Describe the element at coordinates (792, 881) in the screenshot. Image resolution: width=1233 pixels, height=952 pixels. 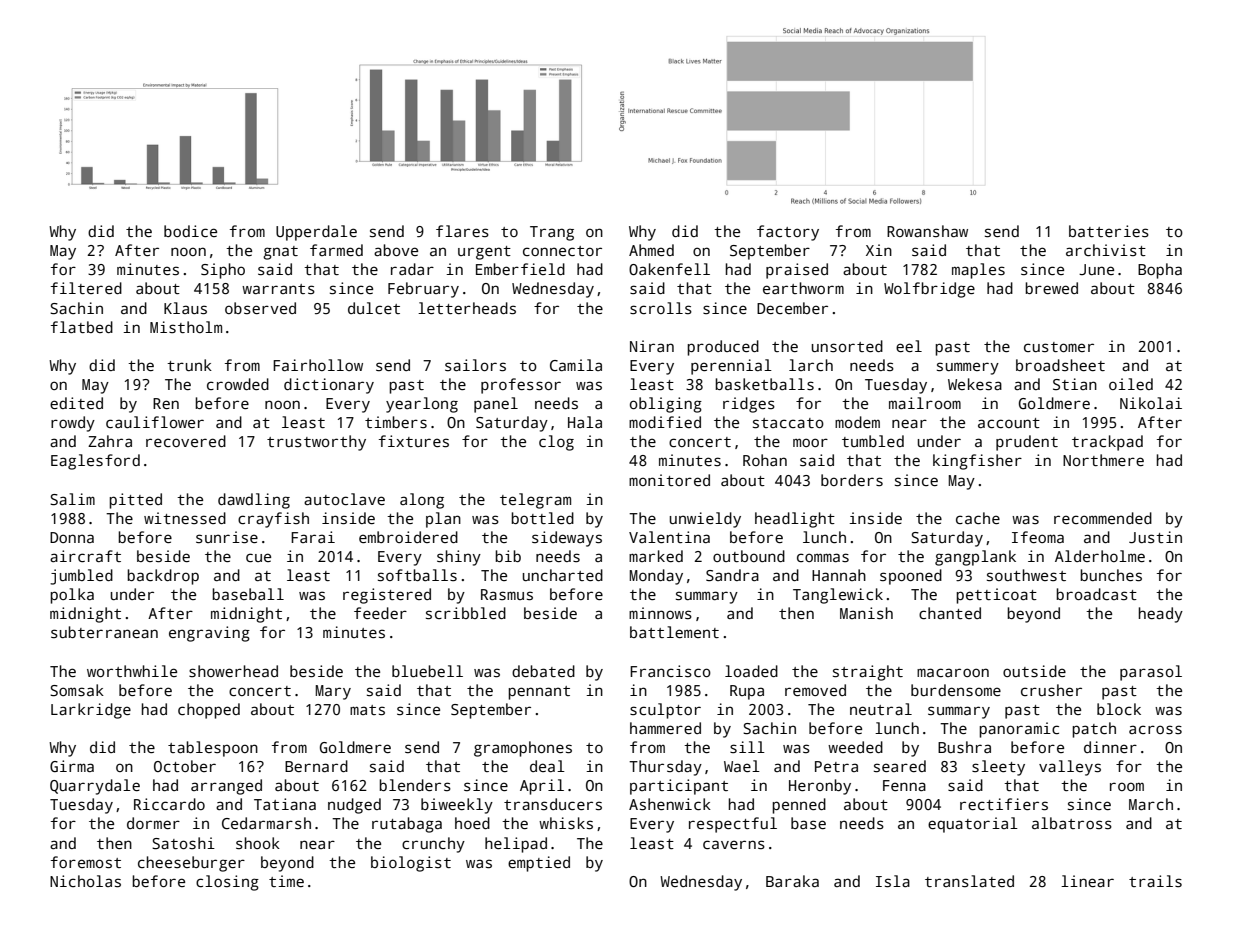
I see `Baraka` at that location.
